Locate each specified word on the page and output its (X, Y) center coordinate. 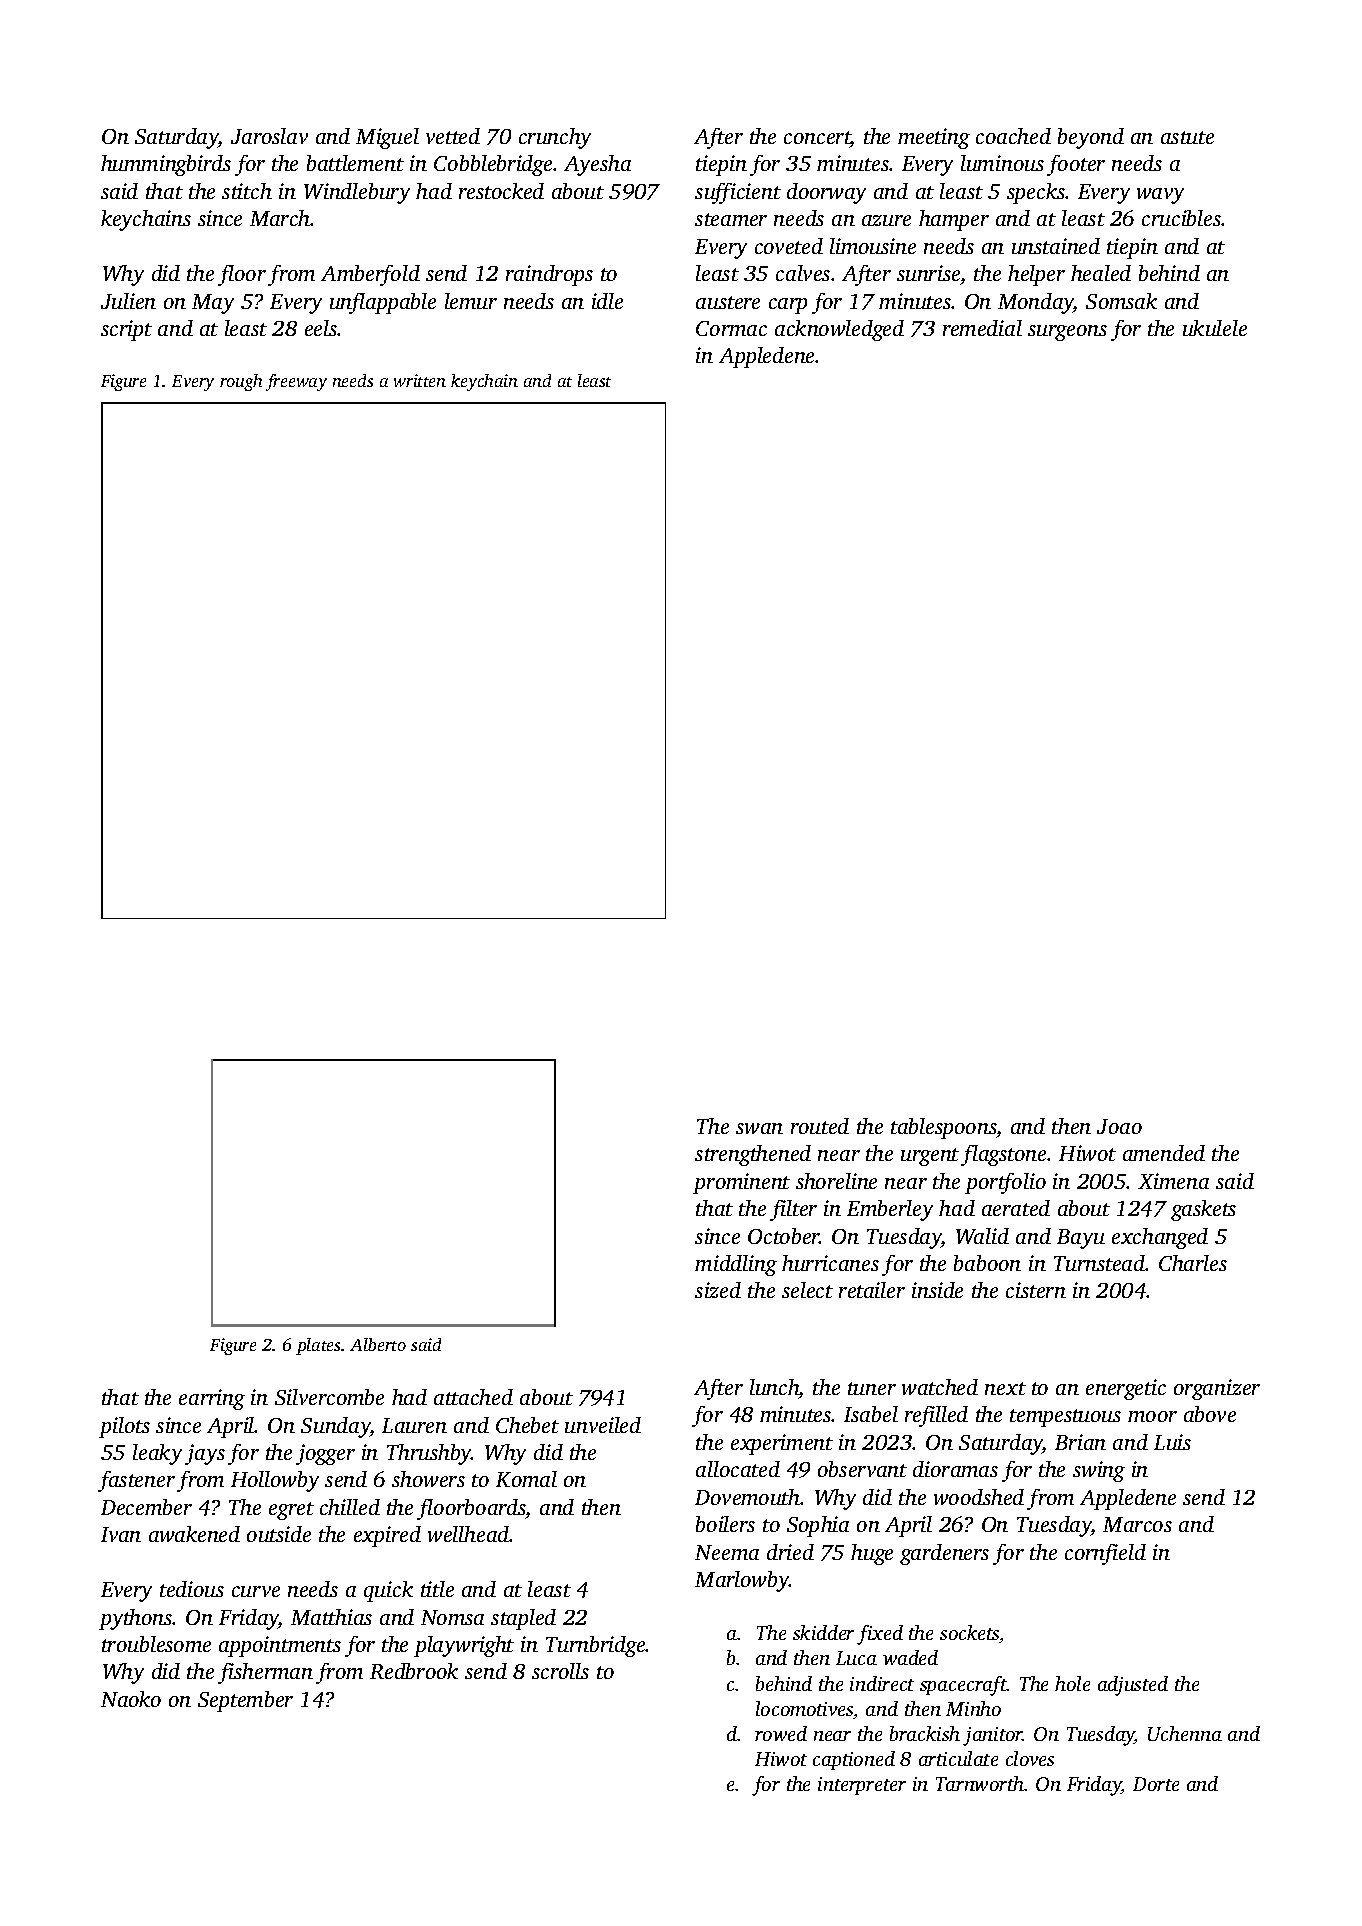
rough (241, 382)
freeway (296, 382)
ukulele (1215, 328)
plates (318, 1346)
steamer (731, 219)
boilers (725, 1524)
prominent (741, 1183)
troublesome (156, 1644)
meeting (934, 138)
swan (759, 1128)
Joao (1119, 1126)
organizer (1217, 1389)
